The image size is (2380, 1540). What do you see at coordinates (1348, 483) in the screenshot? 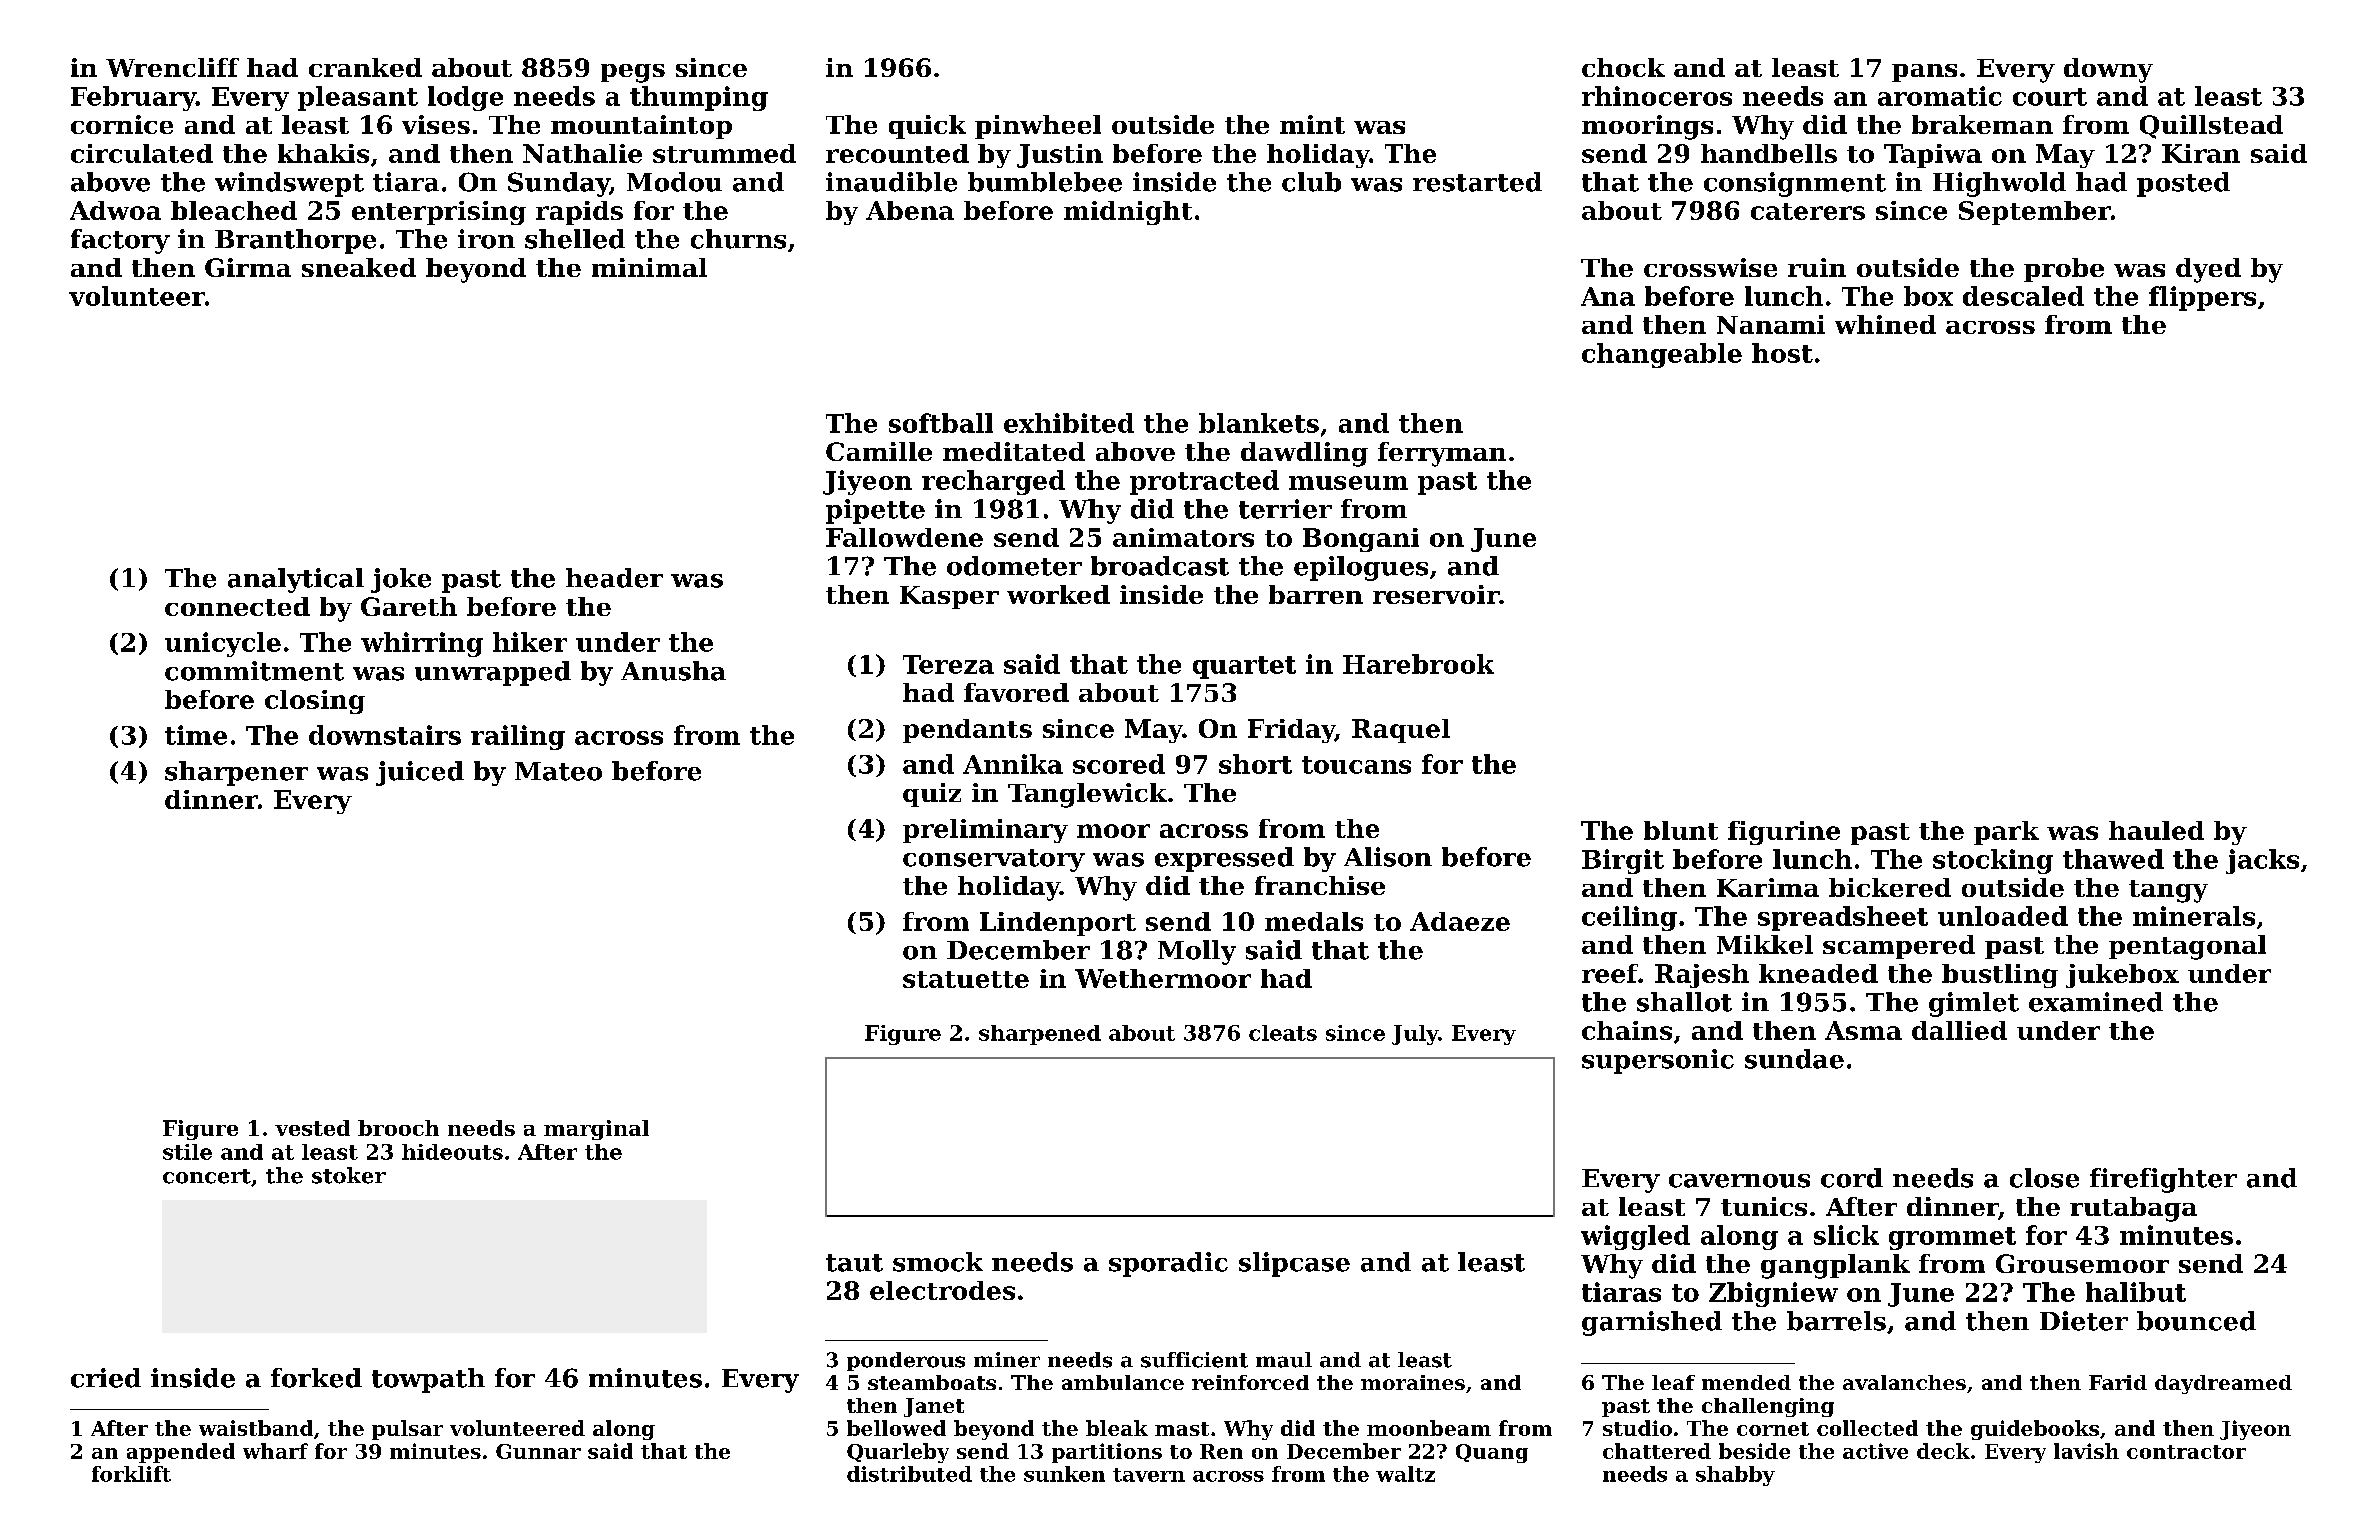
I see `museum` at bounding box center [1348, 483].
